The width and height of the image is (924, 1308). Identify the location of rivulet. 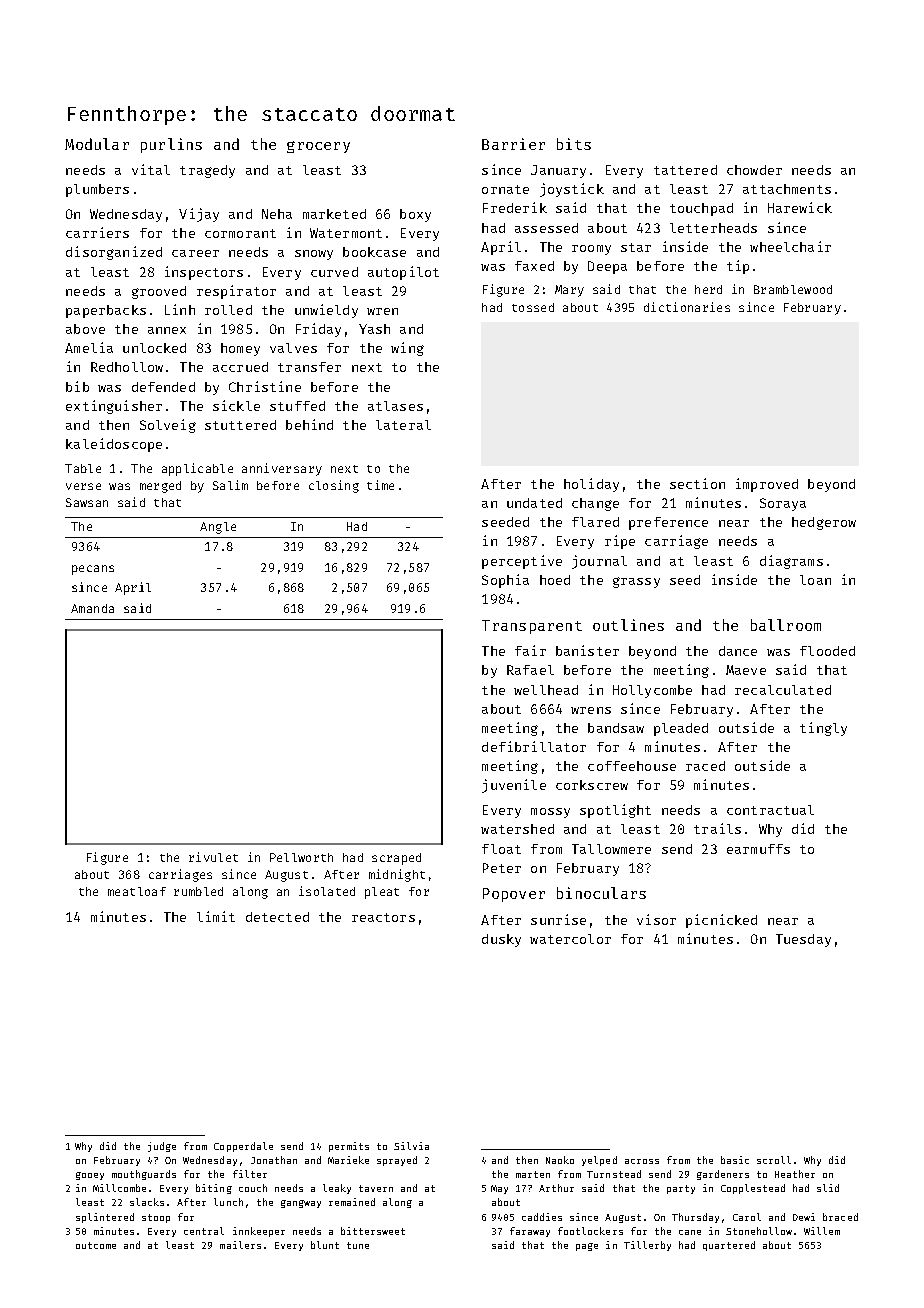
(213, 857).
